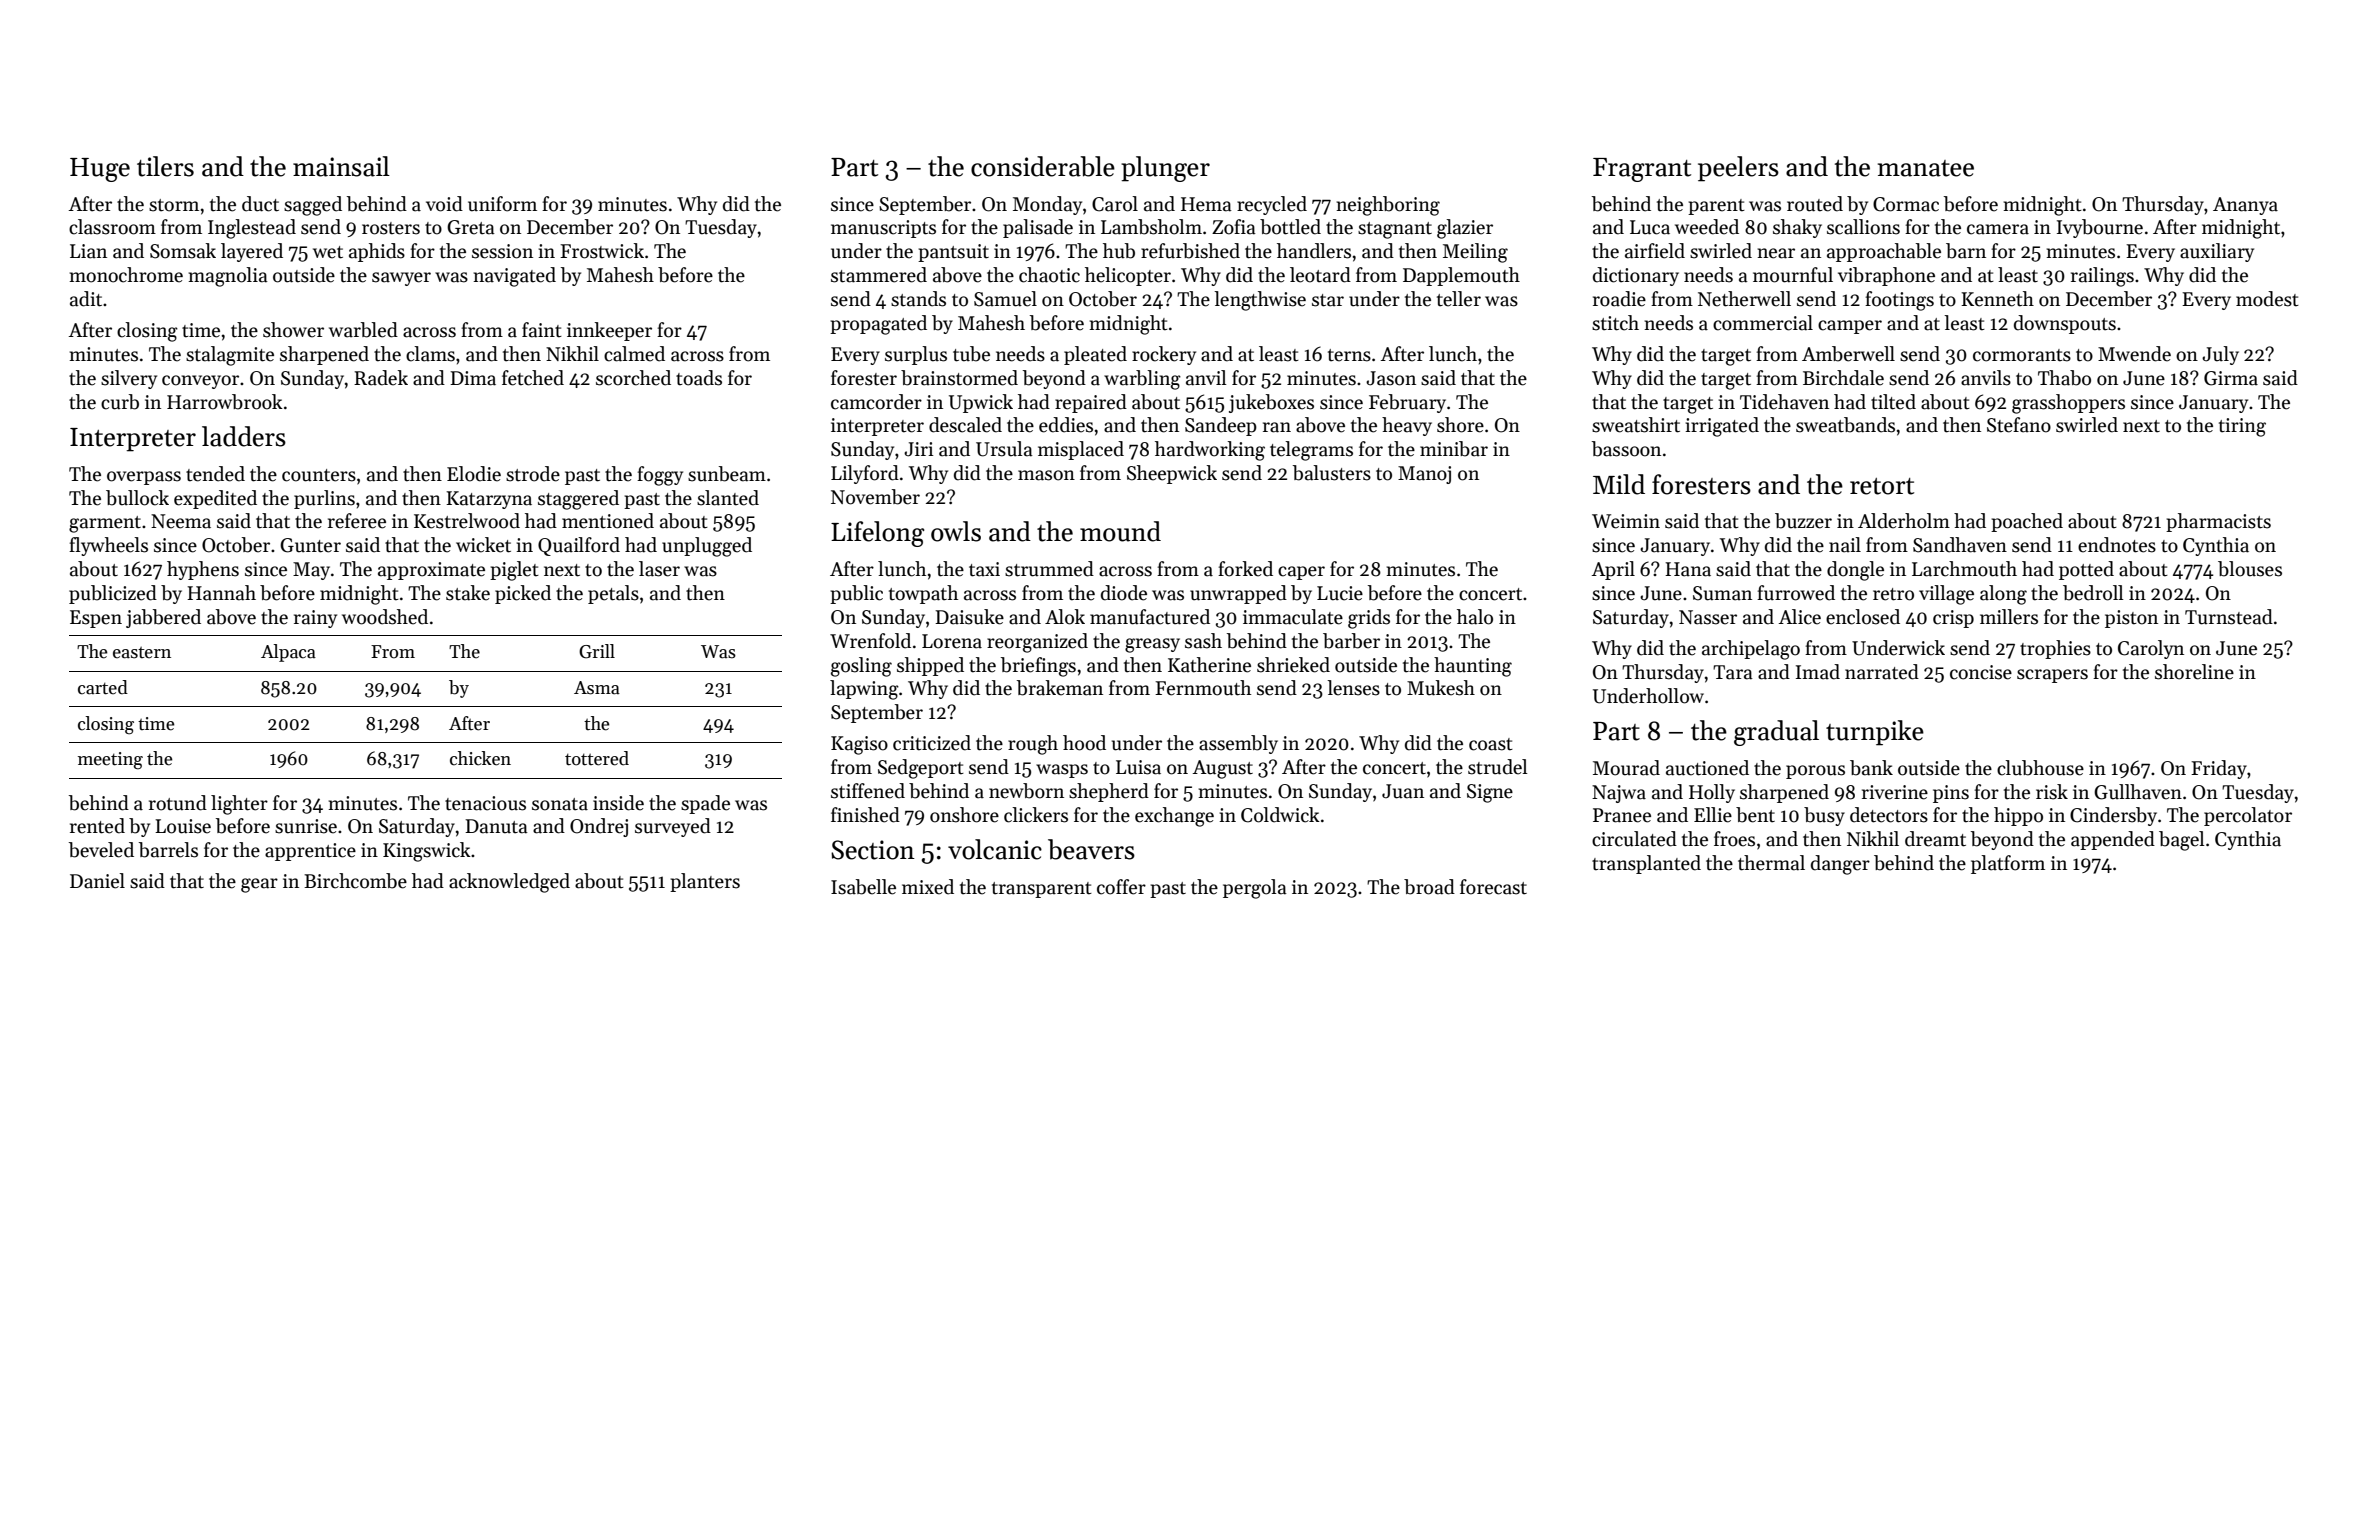 This screenshot has height=1536, width=2374. What do you see at coordinates (1043, 166) in the screenshot?
I see `considerable` at bounding box center [1043, 166].
